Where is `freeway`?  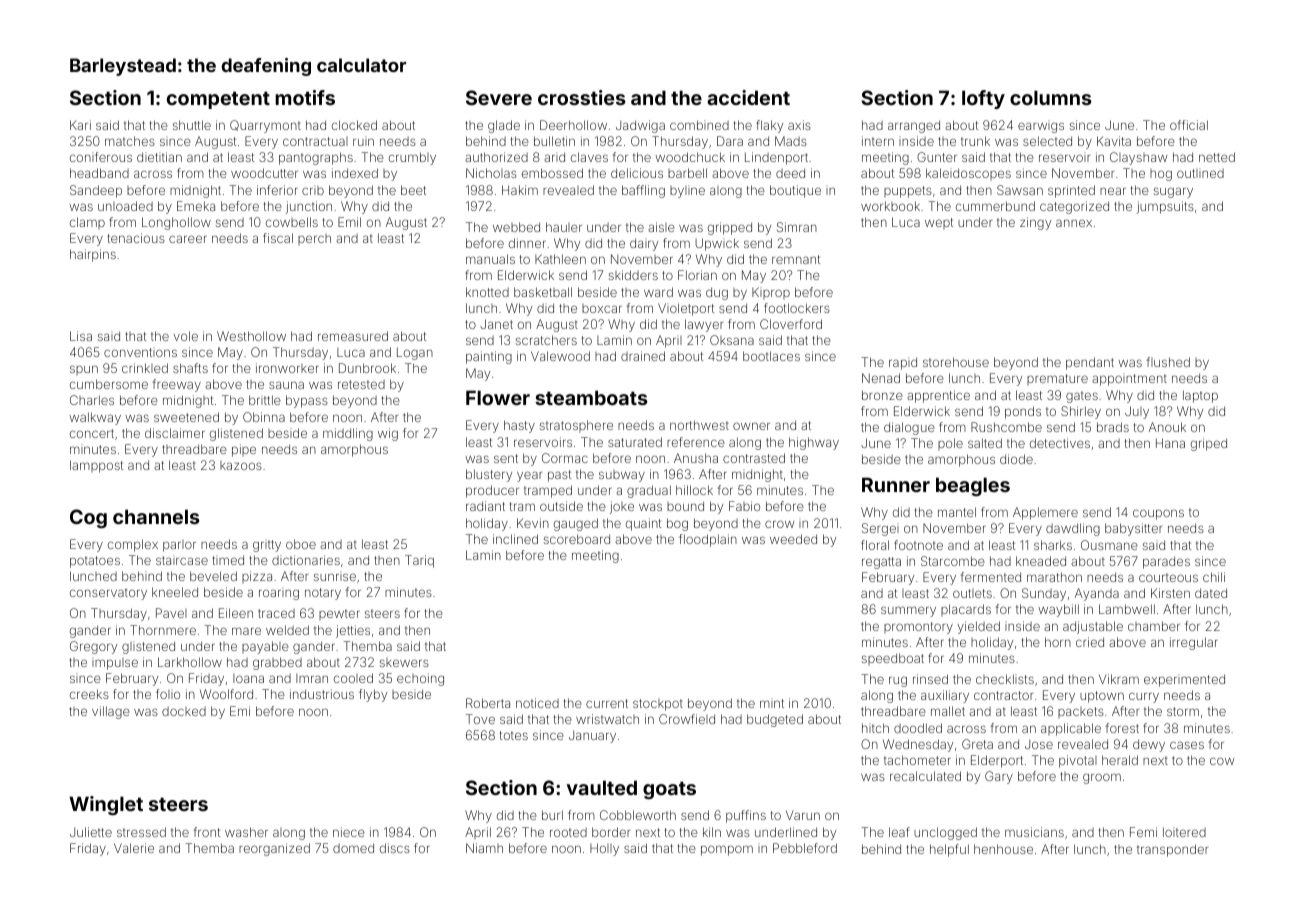 freeway is located at coordinates (177, 385).
